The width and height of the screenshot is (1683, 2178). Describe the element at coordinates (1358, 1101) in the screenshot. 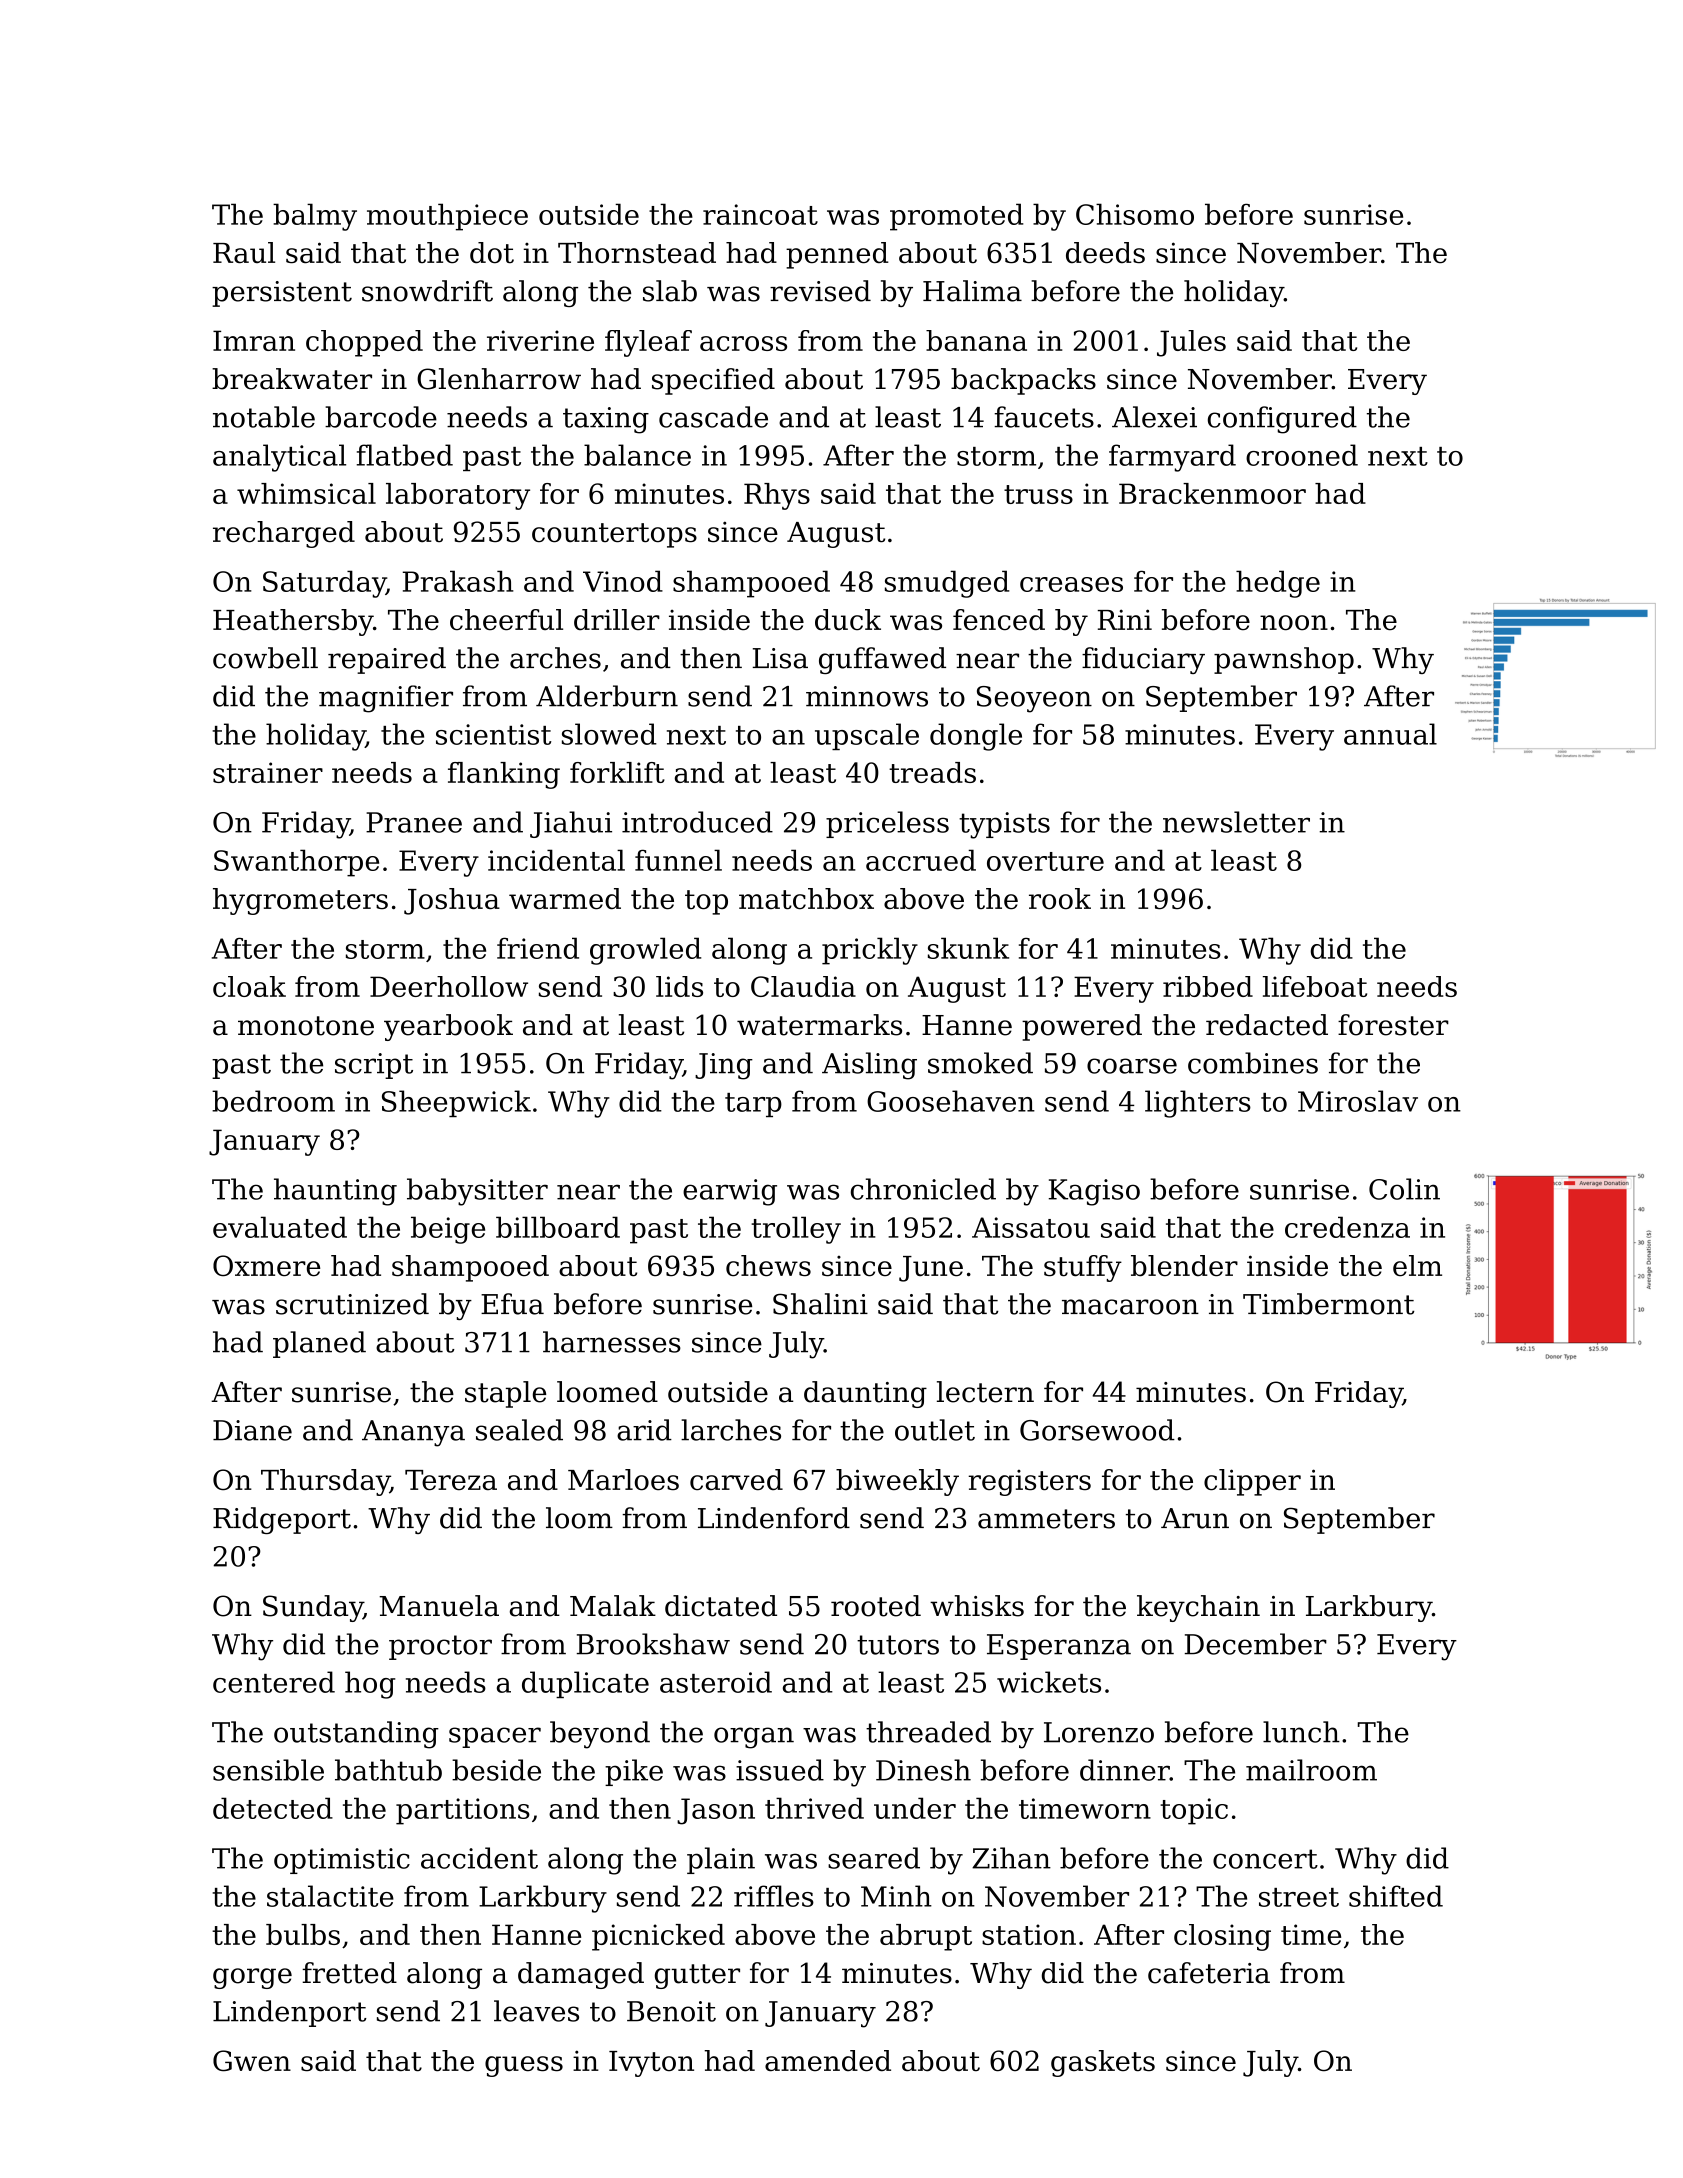

I see `Miroslav` at that location.
